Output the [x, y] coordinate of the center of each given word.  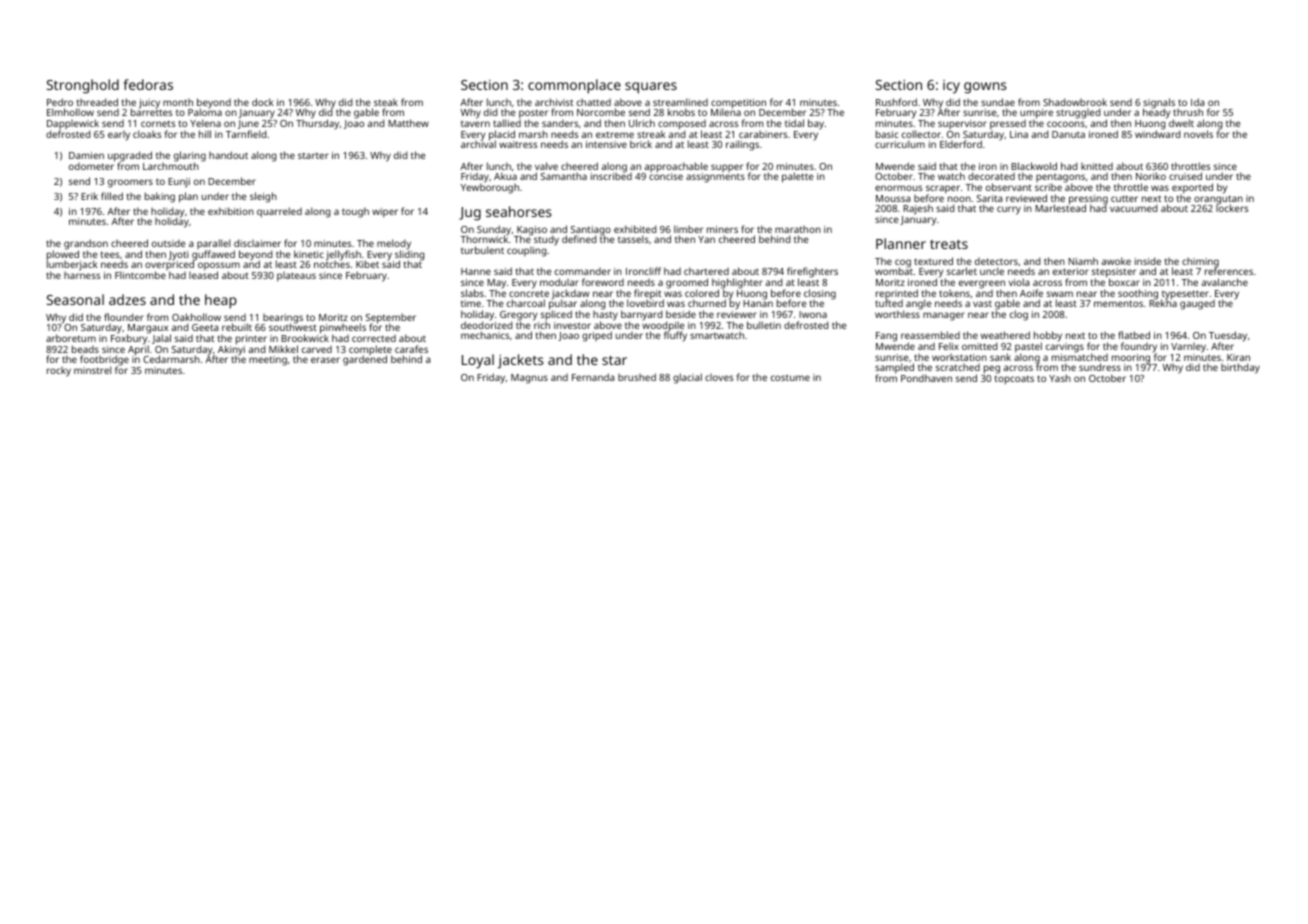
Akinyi [231, 350]
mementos [1118, 303]
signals [1159, 103]
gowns [985, 88]
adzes [127, 299]
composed [682, 125]
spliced [556, 316]
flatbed [1134, 335]
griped [597, 336]
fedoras [148, 84]
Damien [86, 155]
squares [651, 88]
